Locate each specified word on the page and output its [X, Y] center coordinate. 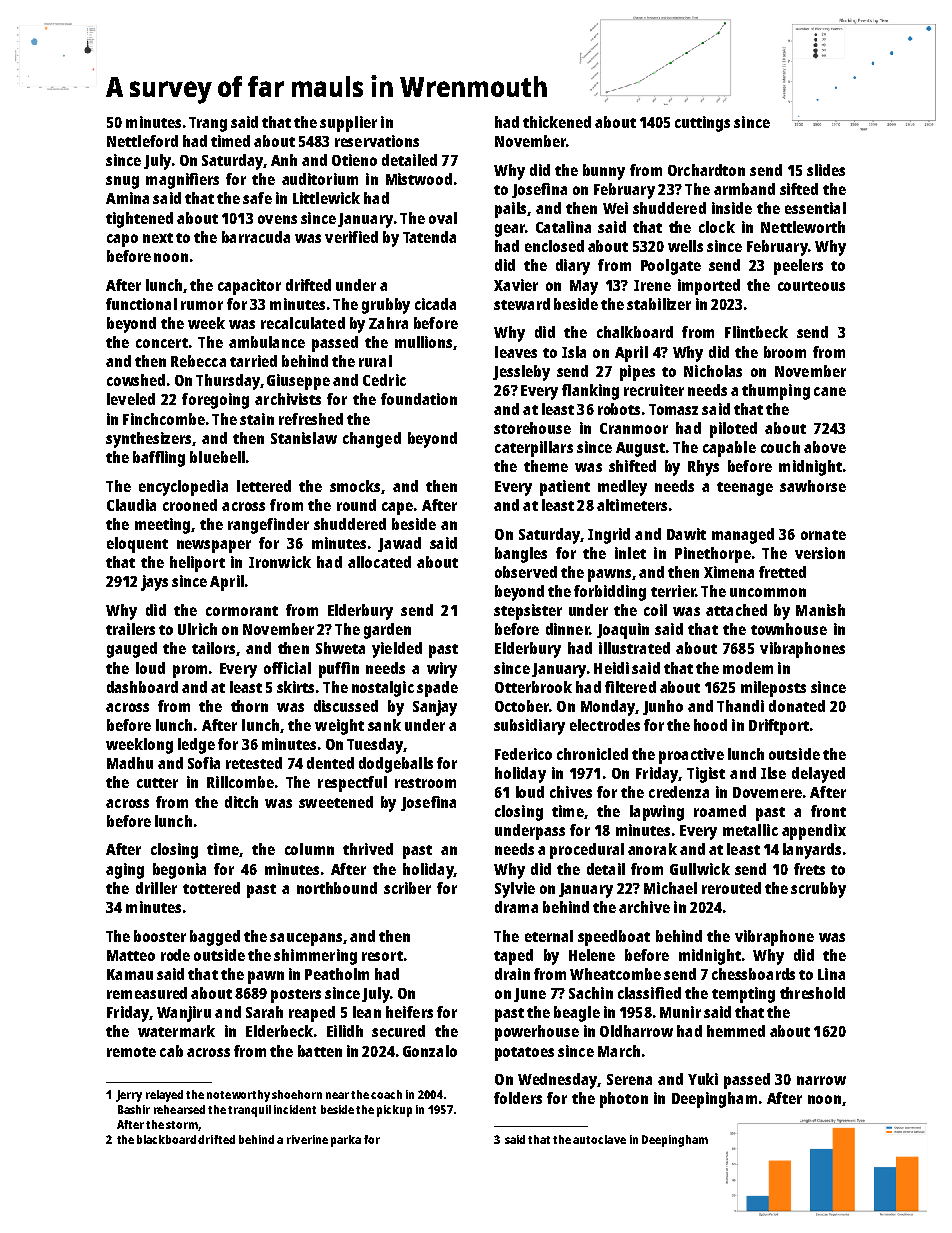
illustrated [634, 648]
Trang [208, 124]
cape [397, 508]
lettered [264, 486]
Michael [670, 888]
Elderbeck [279, 1031]
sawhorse [813, 486]
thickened [557, 122]
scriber [407, 888]
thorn [249, 706]
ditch [241, 802]
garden [387, 631]
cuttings [702, 124]
